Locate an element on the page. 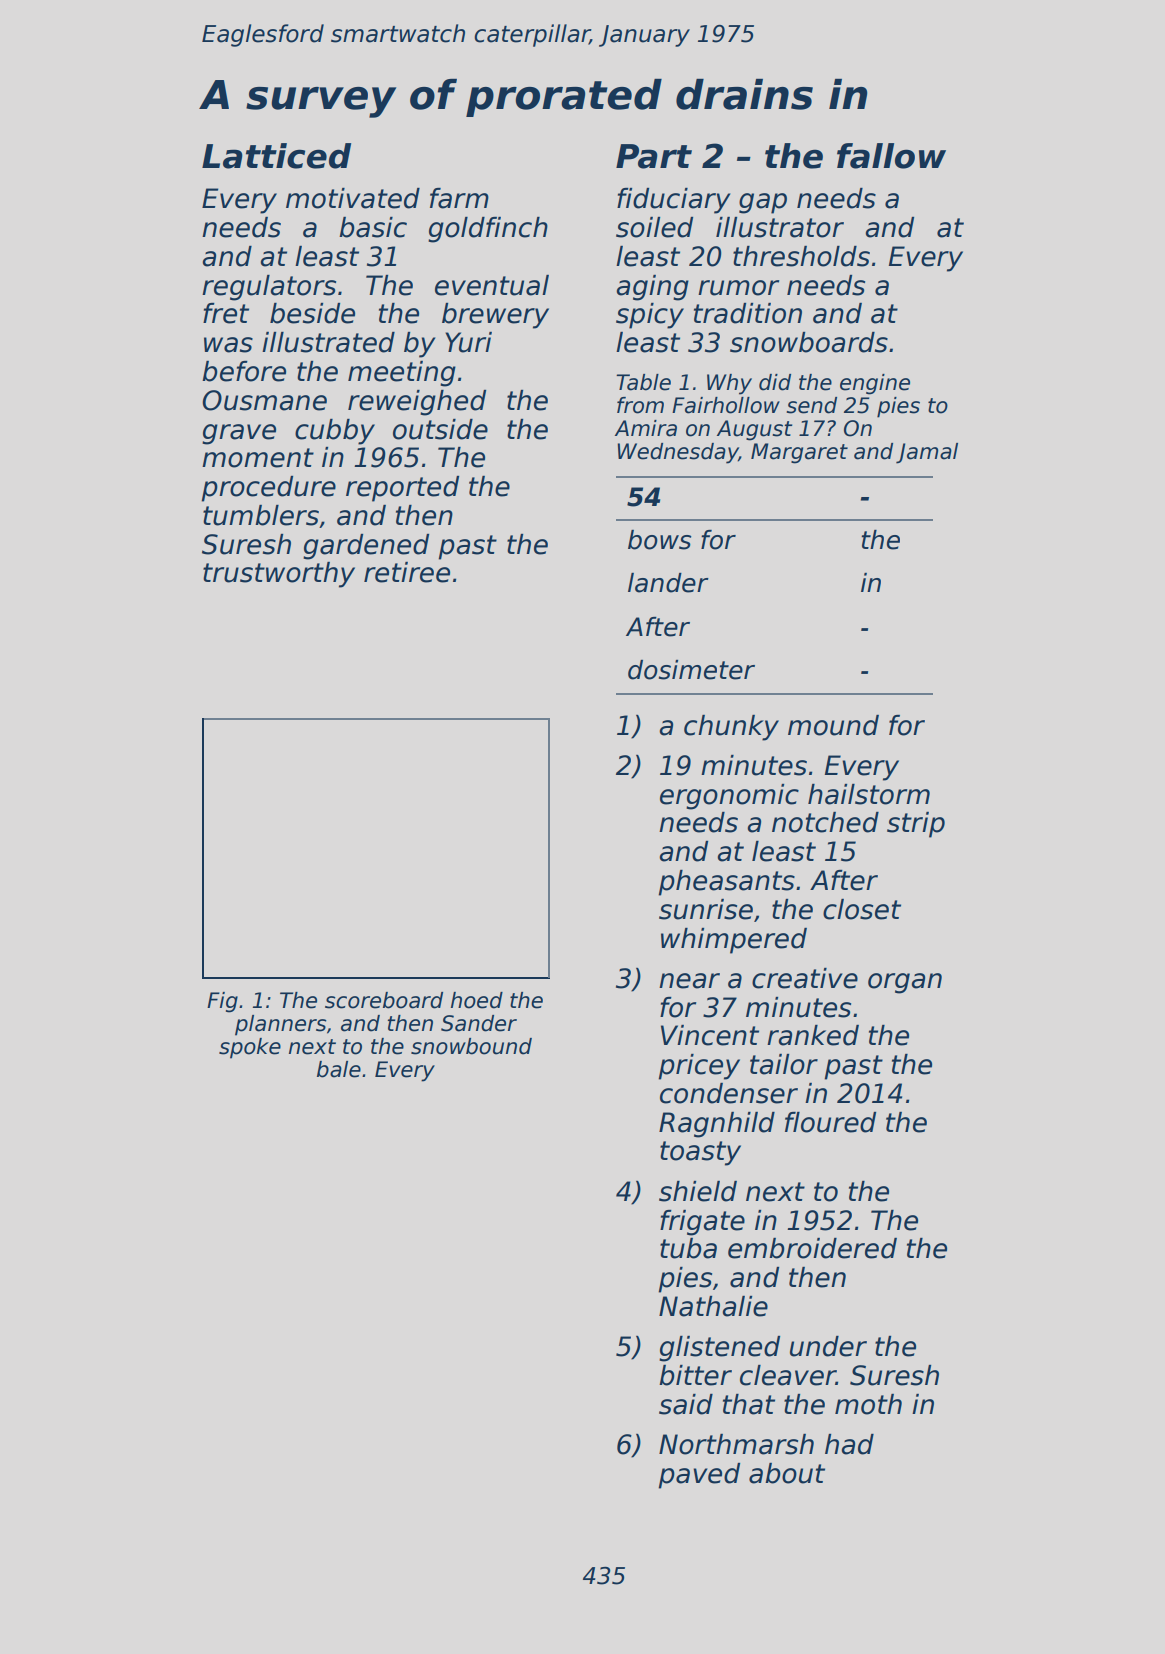 The image size is (1165, 1654). from is located at coordinates (640, 405).
